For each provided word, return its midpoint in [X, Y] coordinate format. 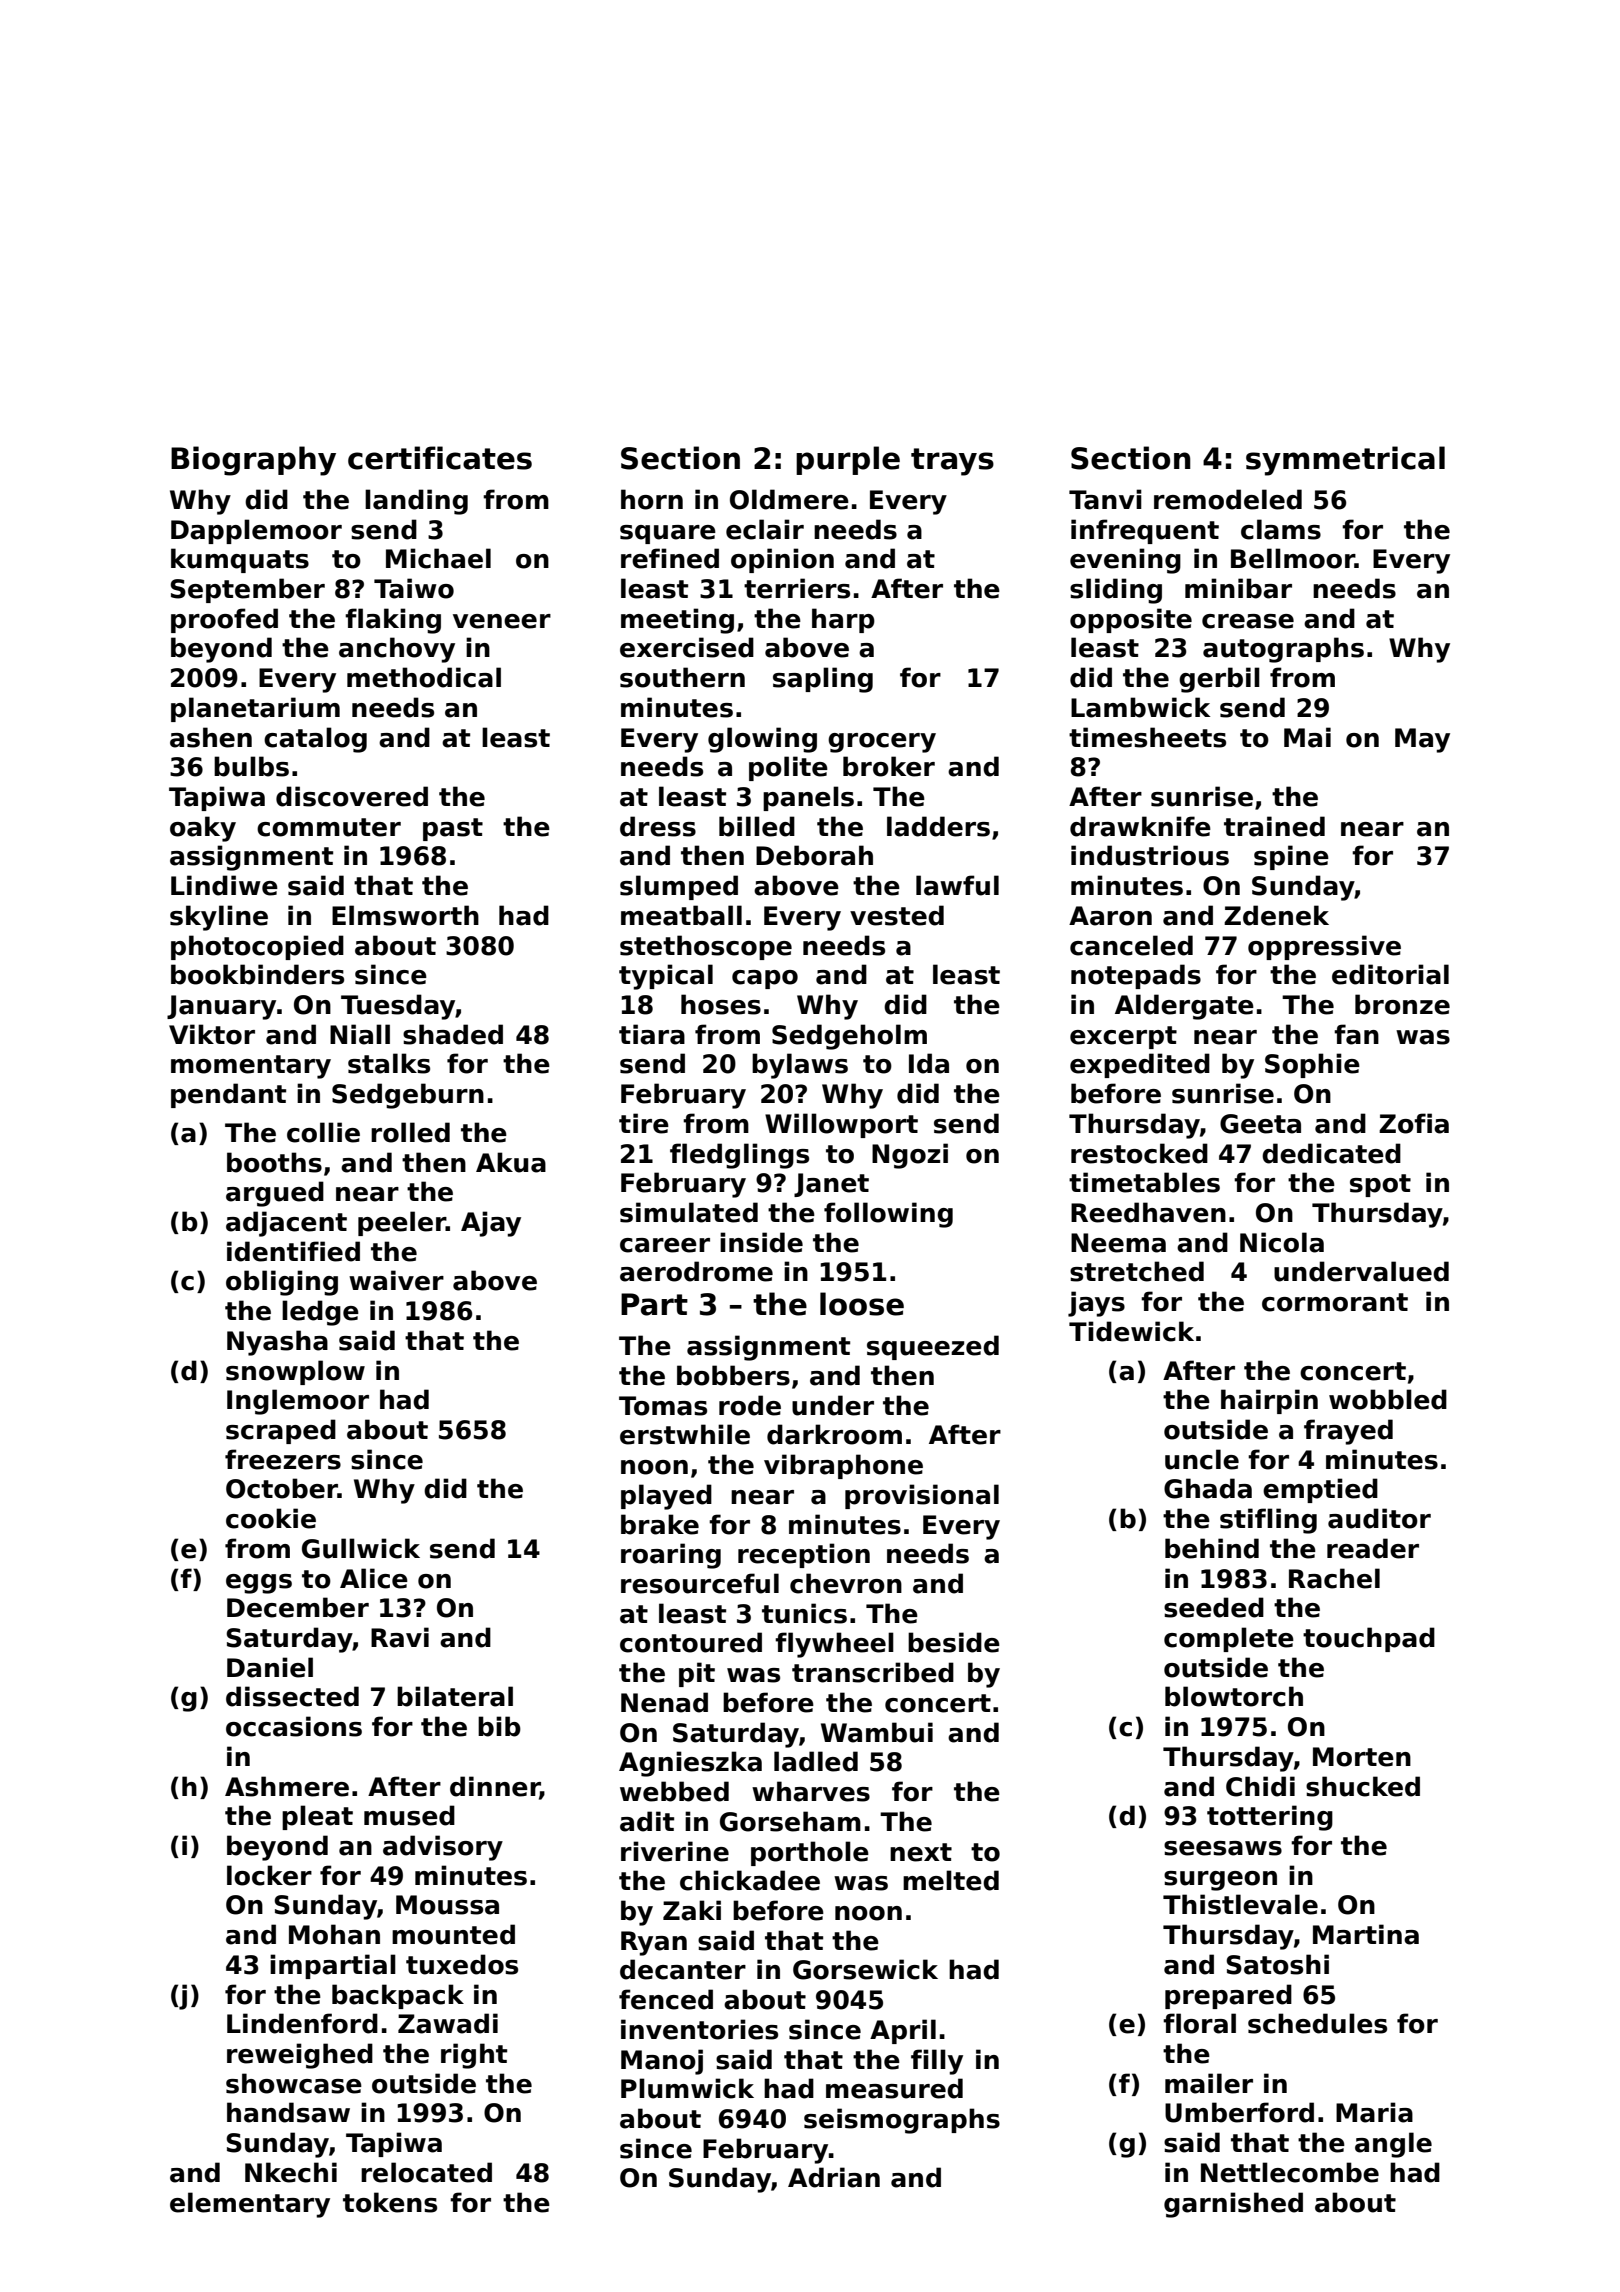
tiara [652, 1034]
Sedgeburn [408, 1096]
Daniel [270, 1667]
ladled [816, 1761]
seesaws [1223, 1848]
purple [848, 460]
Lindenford [302, 2023]
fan [1356, 1034]
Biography [253, 461]
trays [952, 462]
